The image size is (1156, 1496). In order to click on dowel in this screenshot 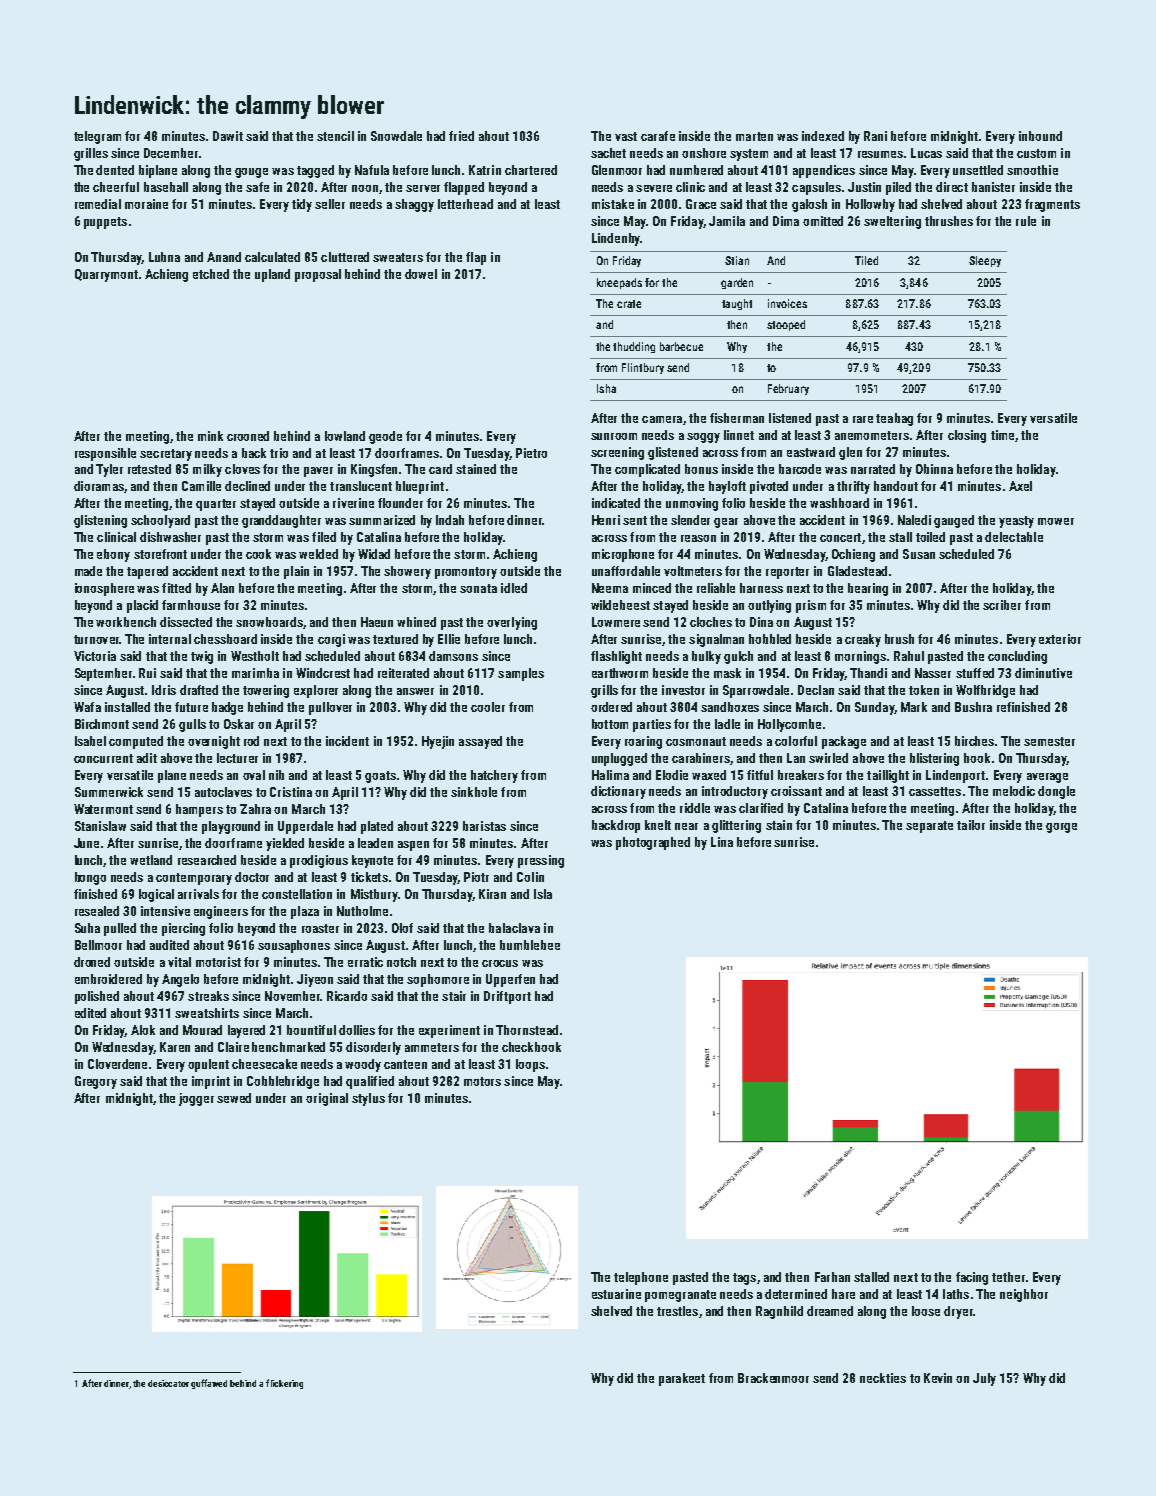, I will do `click(421, 274)`.
